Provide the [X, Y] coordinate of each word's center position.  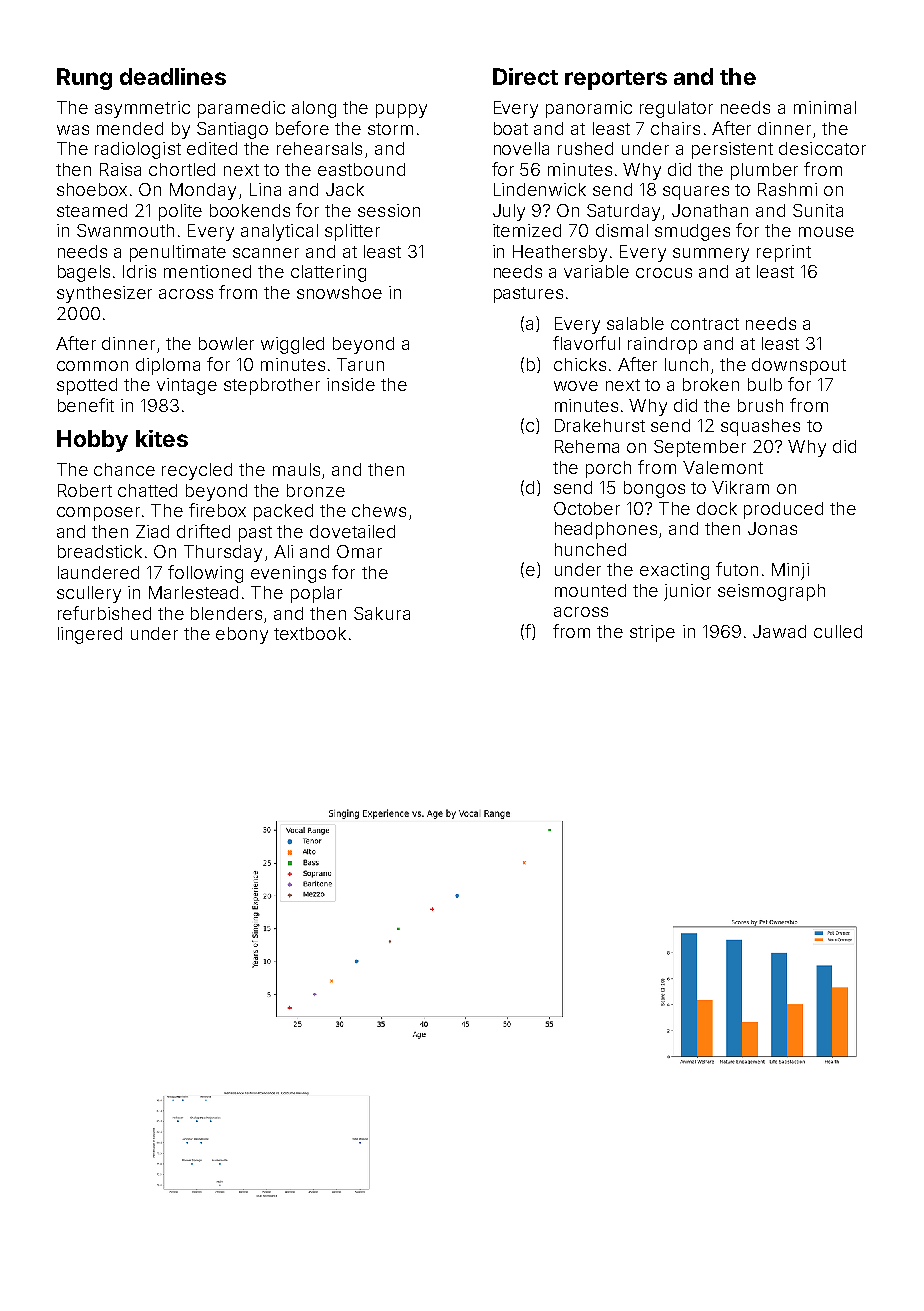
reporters [616, 80]
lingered [90, 635]
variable [596, 271]
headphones [606, 530]
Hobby [92, 441]
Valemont [723, 467]
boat [511, 128]
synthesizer [104, 294]
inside [351, 384]
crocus [664, 273]
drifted [203, 531]
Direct [525, 76]
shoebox [92, 189]
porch [608, 469]
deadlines [173, 76]
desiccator [822, 148]
